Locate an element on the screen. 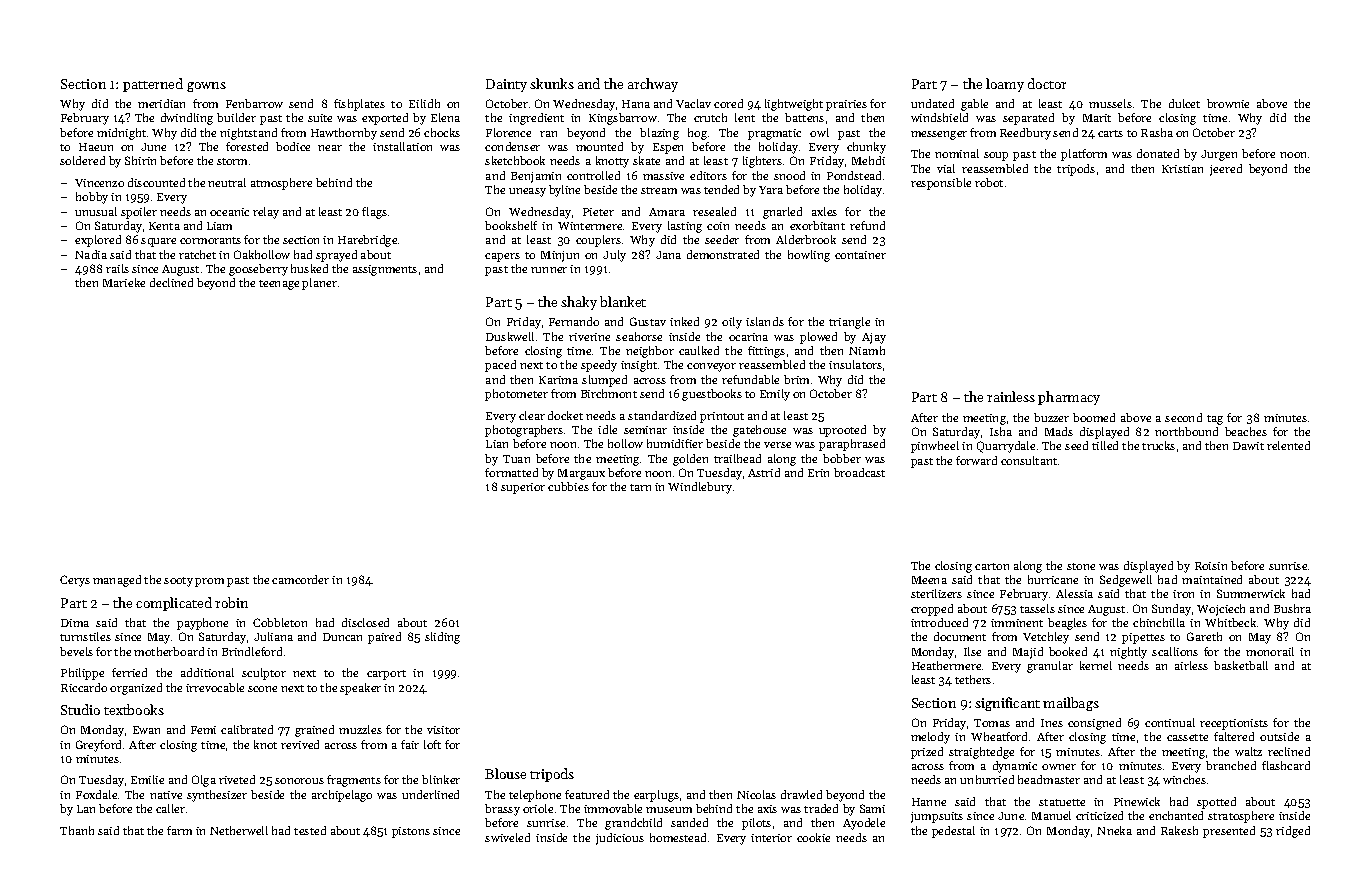  triangle is located at coordinates (849, 323).
